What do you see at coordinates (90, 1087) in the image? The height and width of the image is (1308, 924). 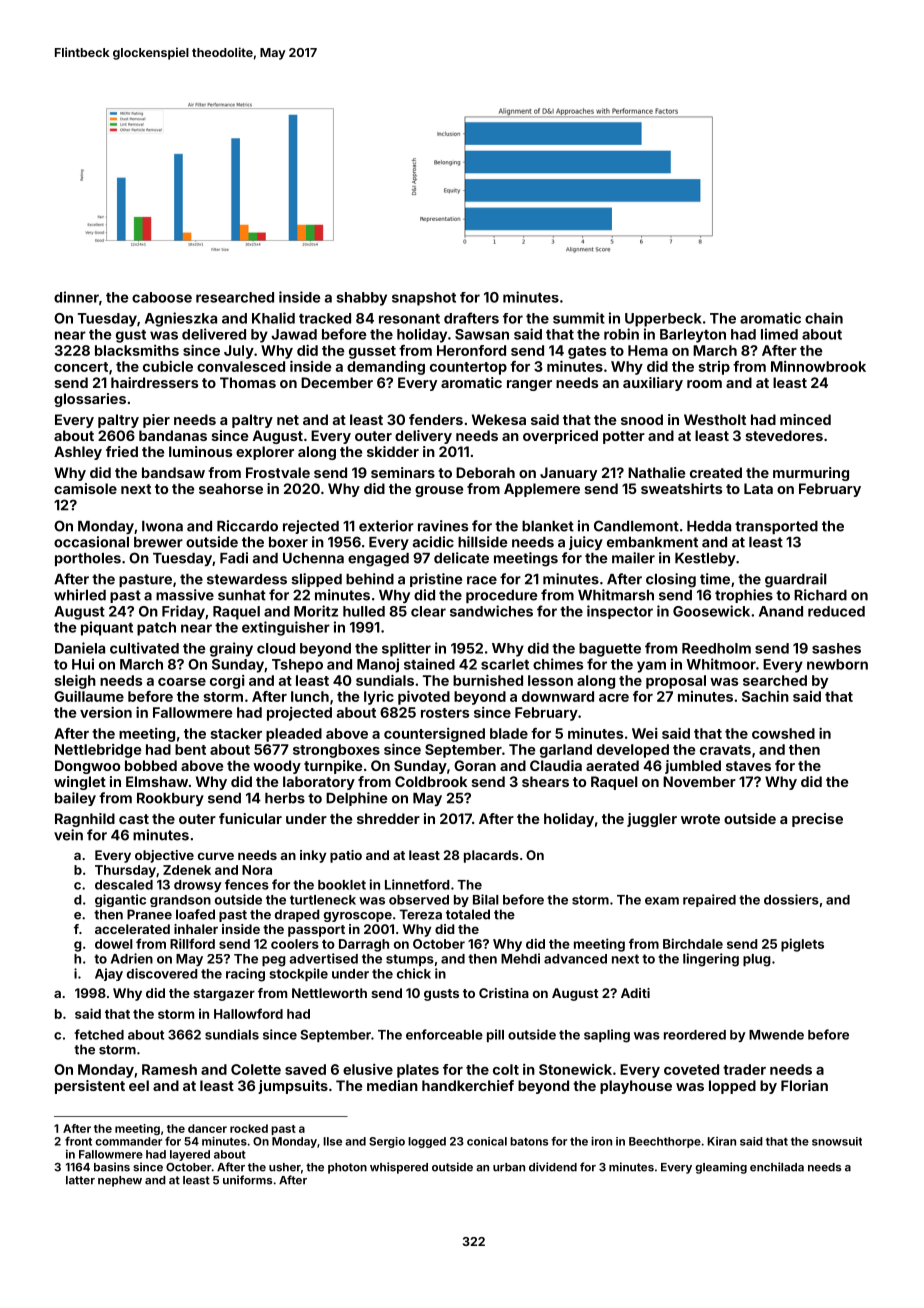 I see `persistent` at bounding box center [90, 1087].
